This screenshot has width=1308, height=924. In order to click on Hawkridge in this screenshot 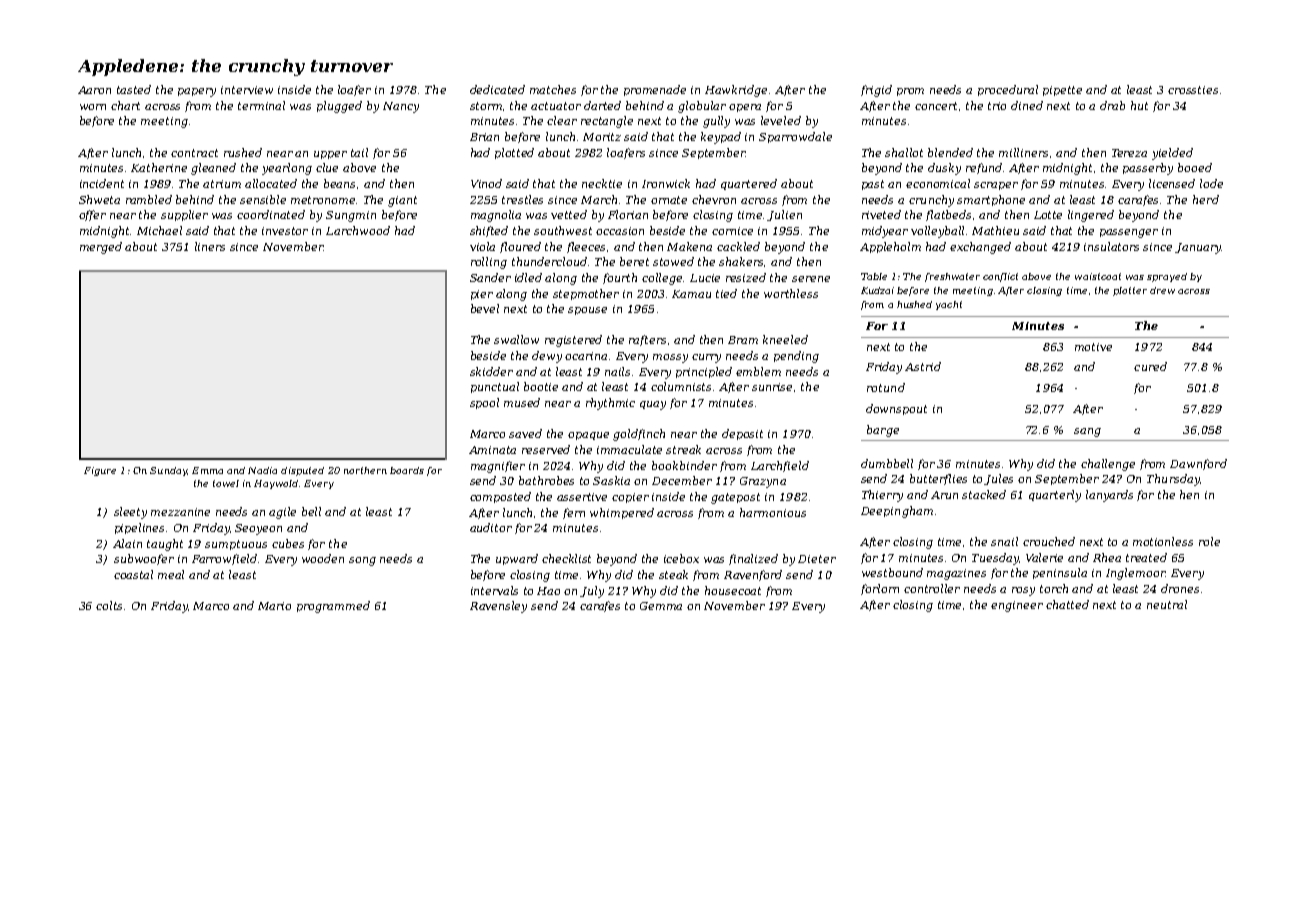, I will do `click(736, 91)`.
